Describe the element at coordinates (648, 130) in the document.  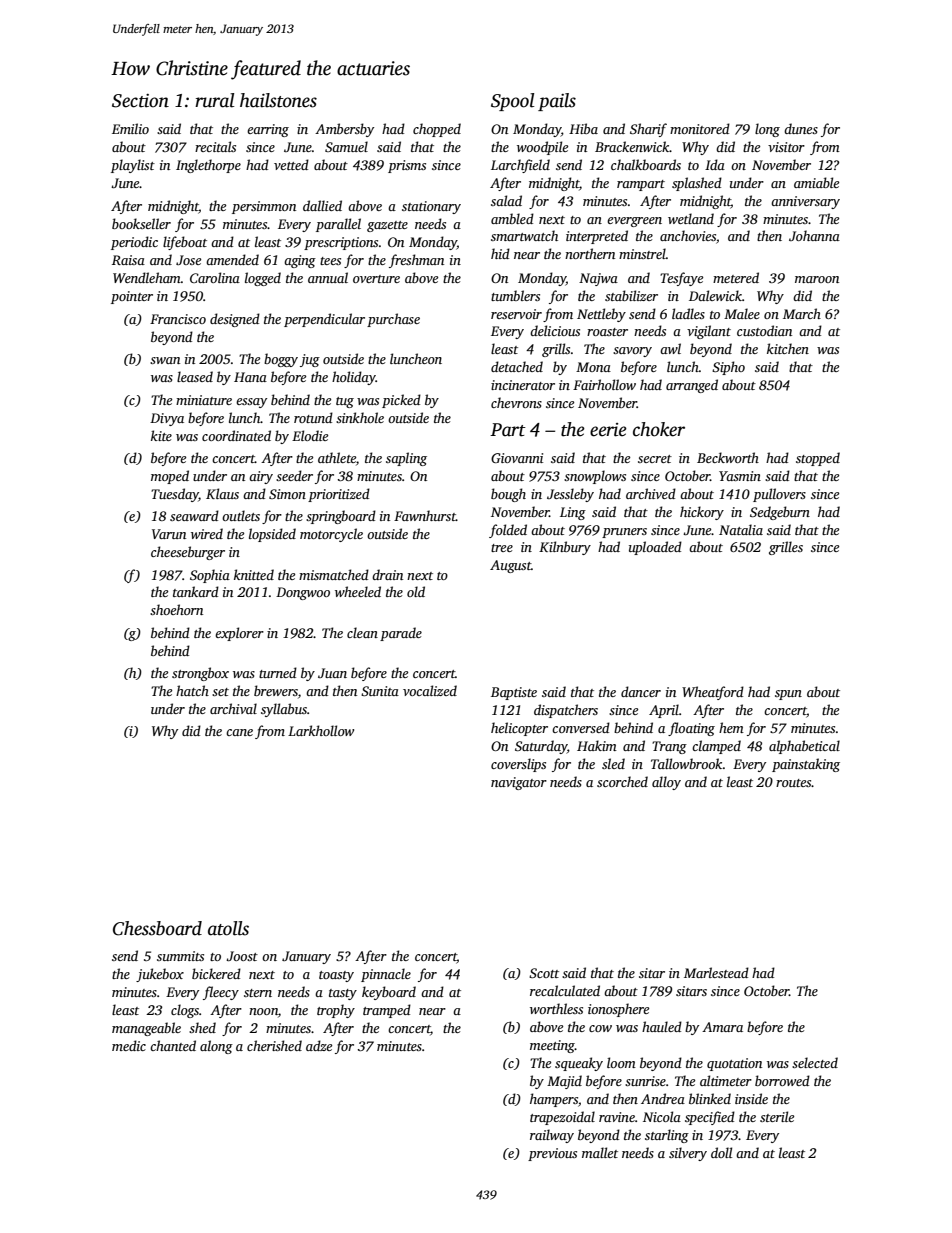
I see `Sharif` at that location.
